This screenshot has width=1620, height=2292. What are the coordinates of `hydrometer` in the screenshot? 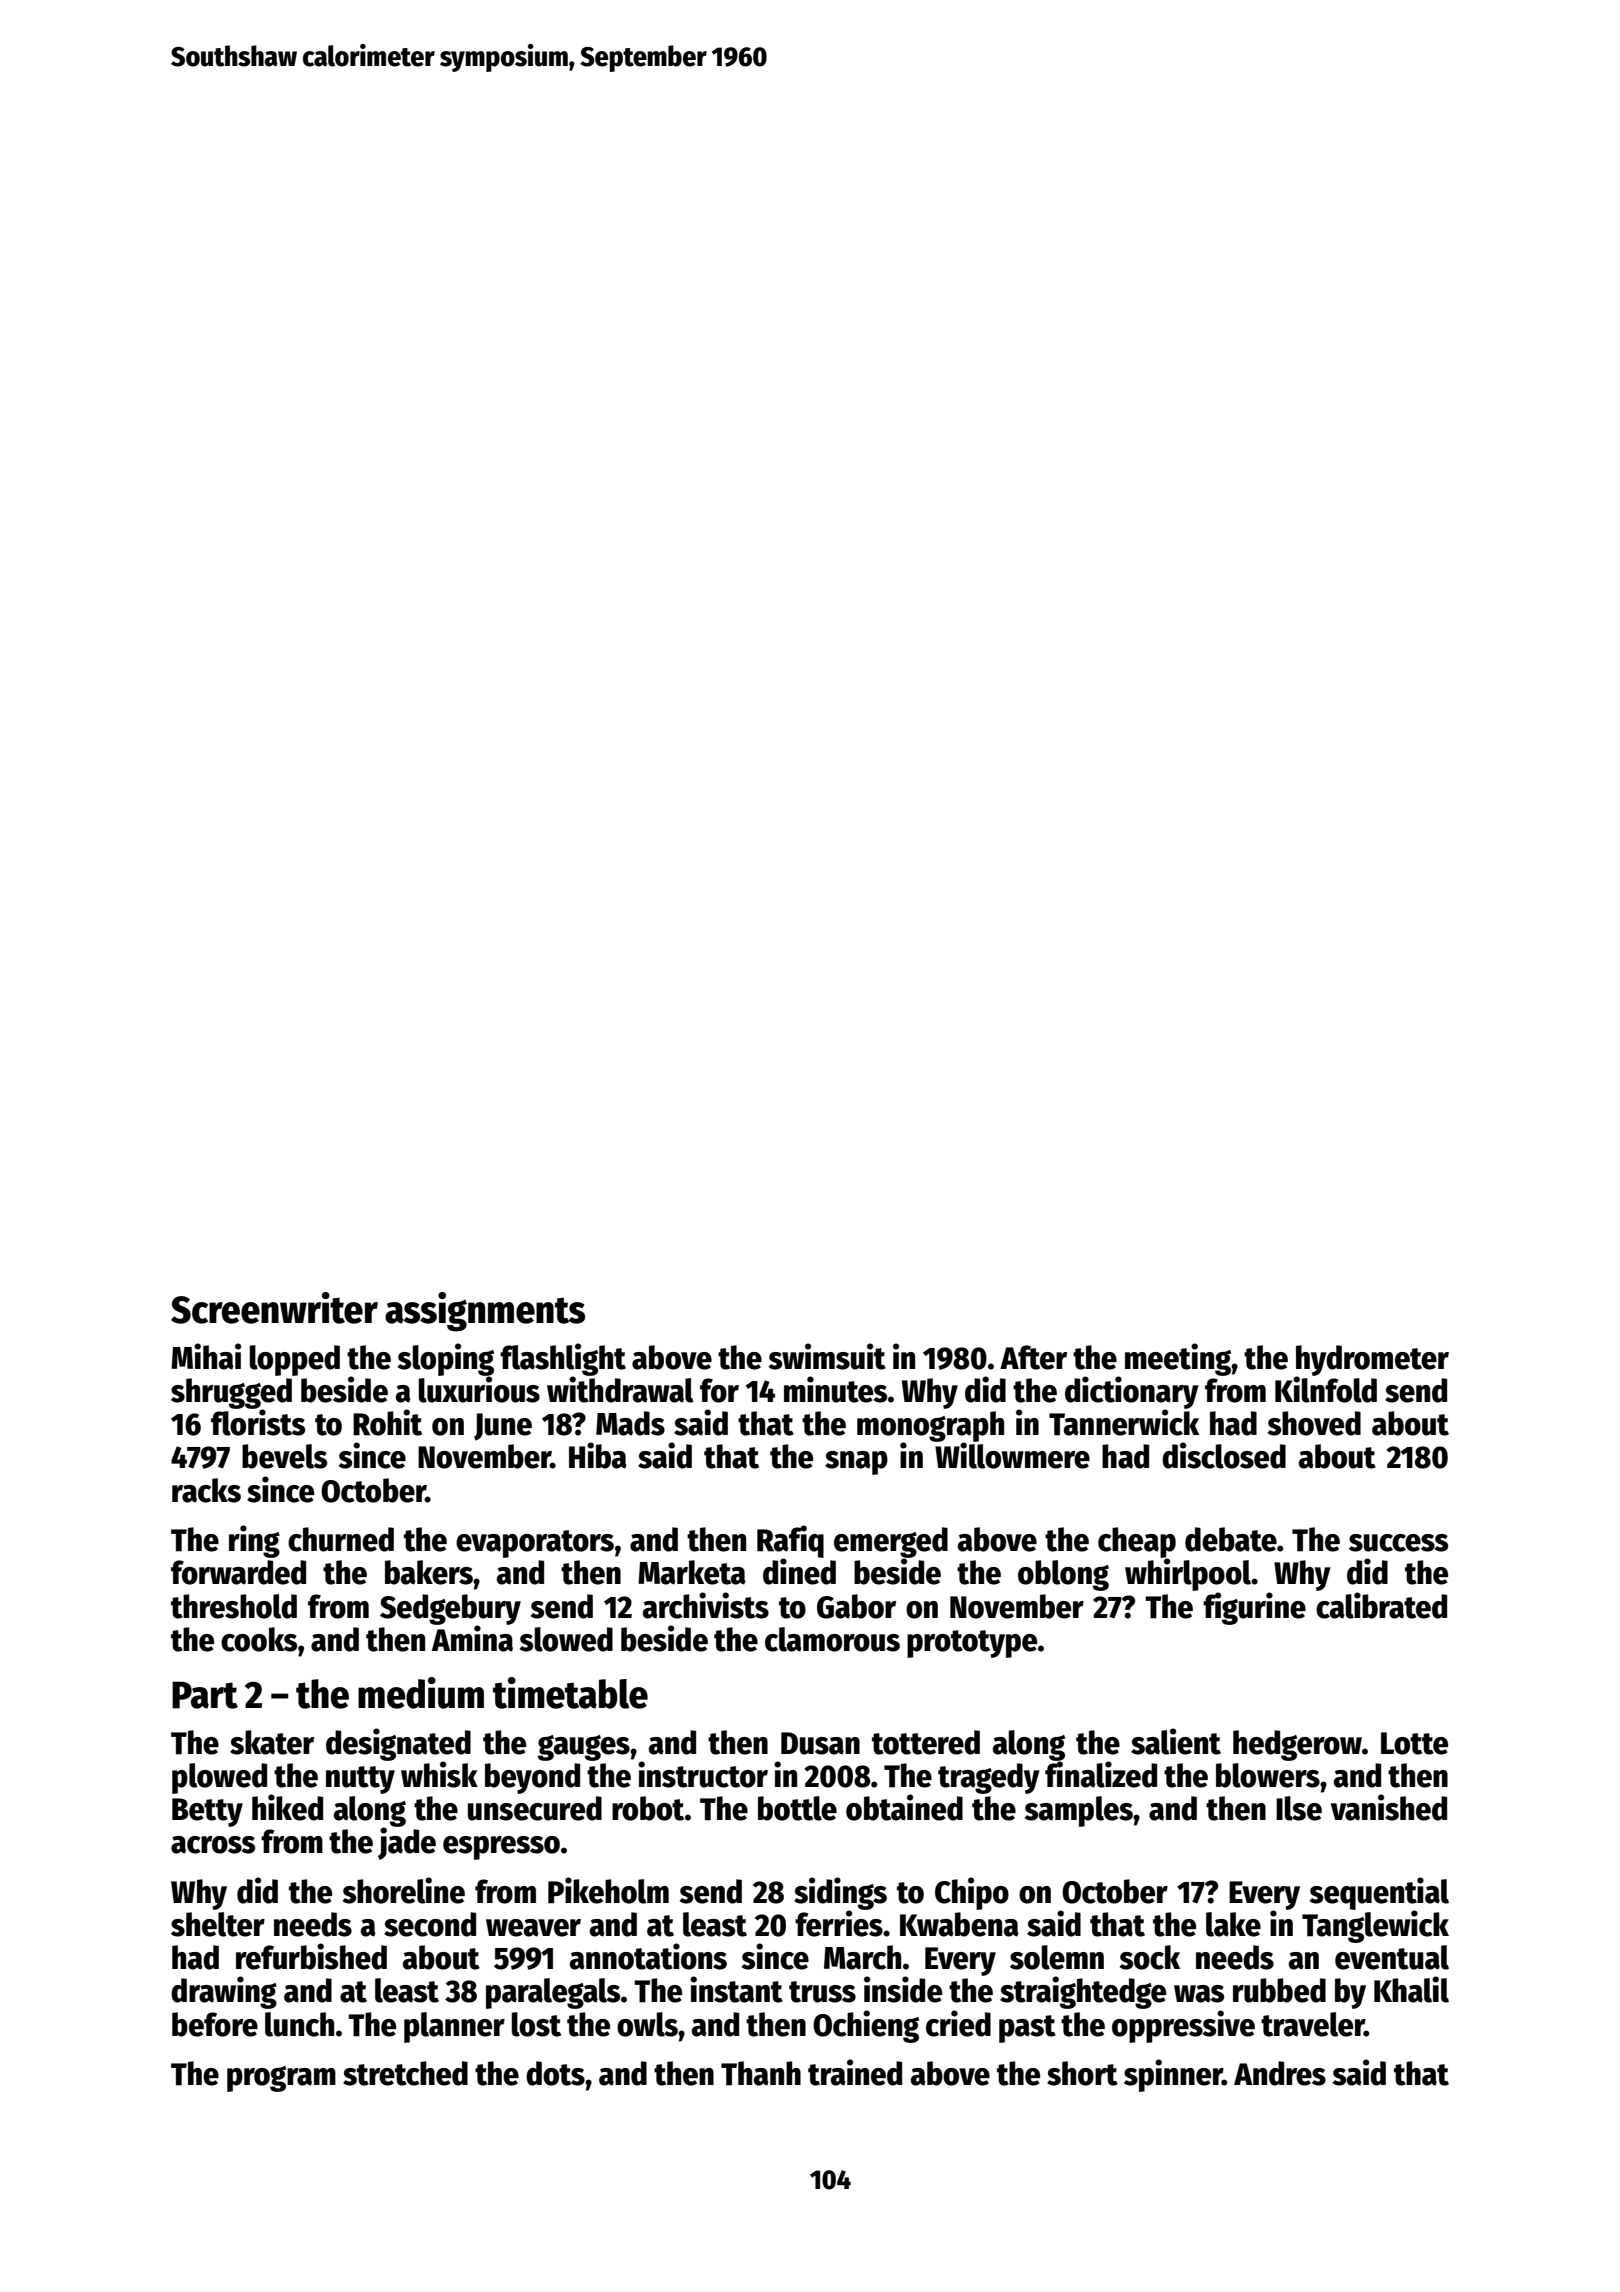 It's located at (1372, 1360).
